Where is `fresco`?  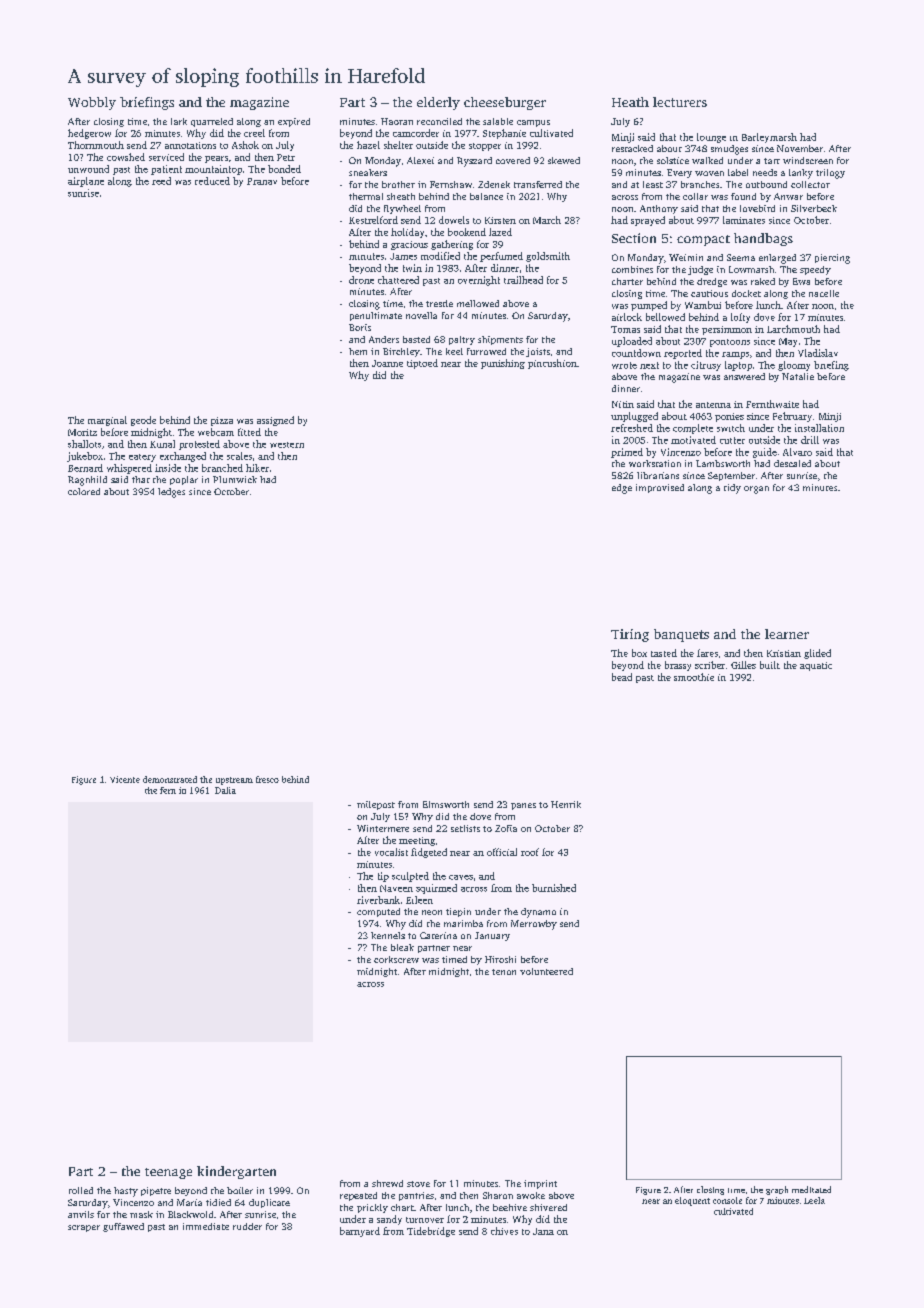 fresco is located at coordinates (267, 779).
